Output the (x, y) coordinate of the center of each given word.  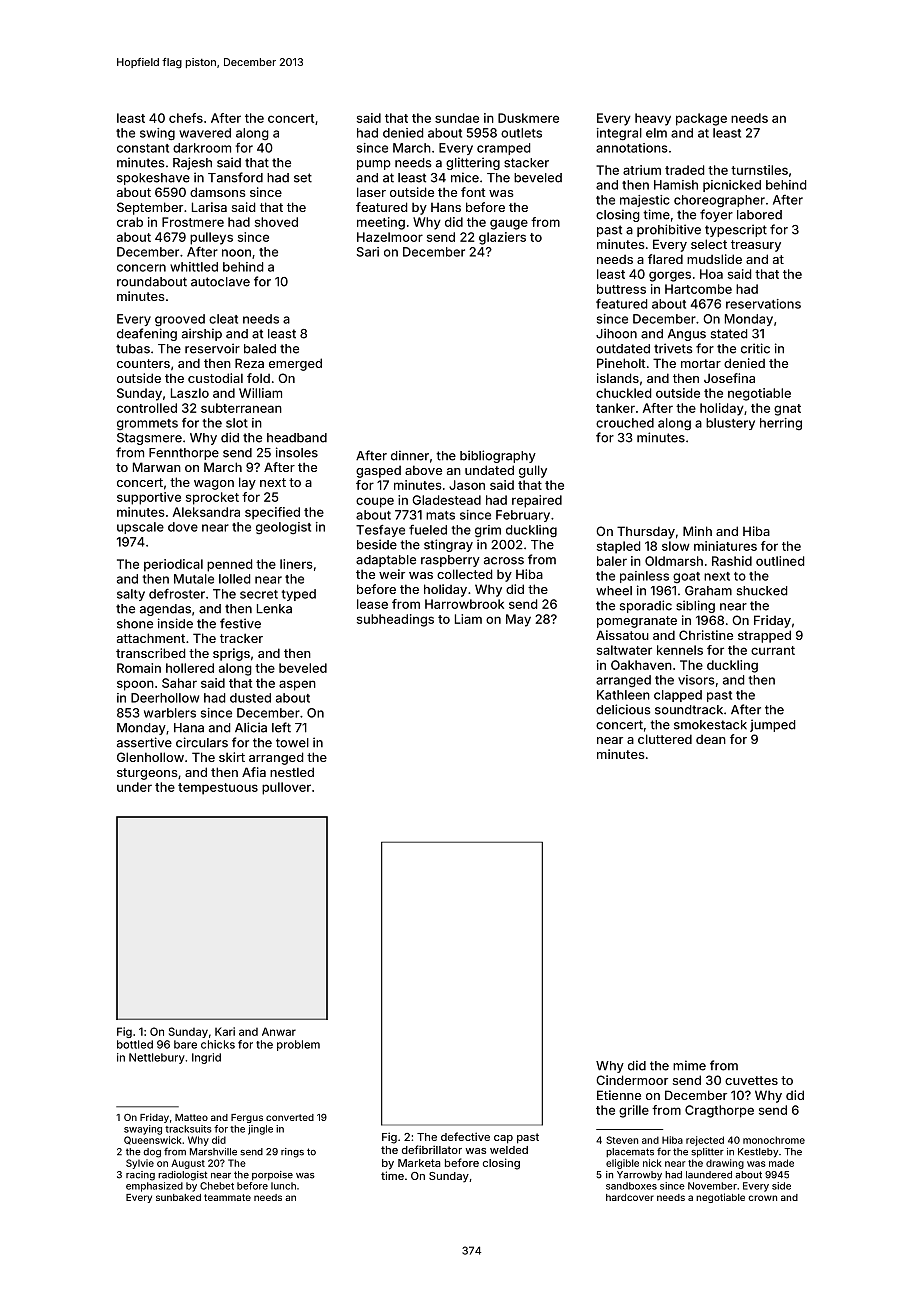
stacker (526, 163)
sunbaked (178, 1197)
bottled (135, 1044)
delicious (623, 709)
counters (143, 363)
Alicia (251, 727)
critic (755, 348)
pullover (286, 788)
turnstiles (759, 170)
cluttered (665, 739)
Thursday (646, 532)
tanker (615, 408)
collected (464, 574)
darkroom (202, 148)
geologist (283, 528)
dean (711, 739)
